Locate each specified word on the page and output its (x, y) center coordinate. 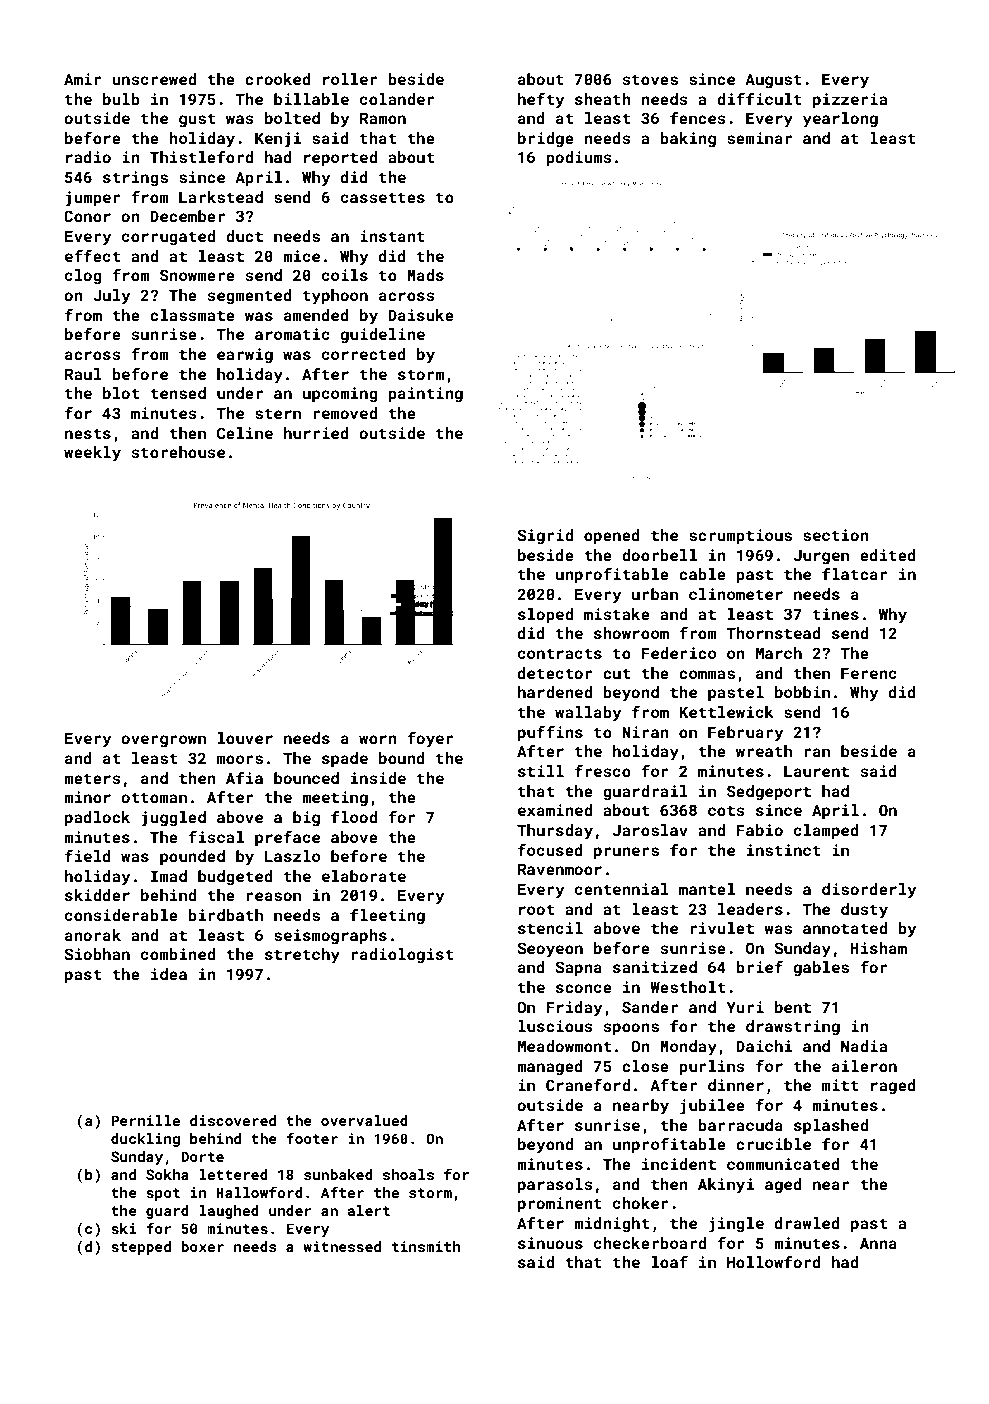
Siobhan (97, 954)
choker (641, 1203)
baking (688, 140)
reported (340, 158)
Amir (83, 79)
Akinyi (726, 1186)
